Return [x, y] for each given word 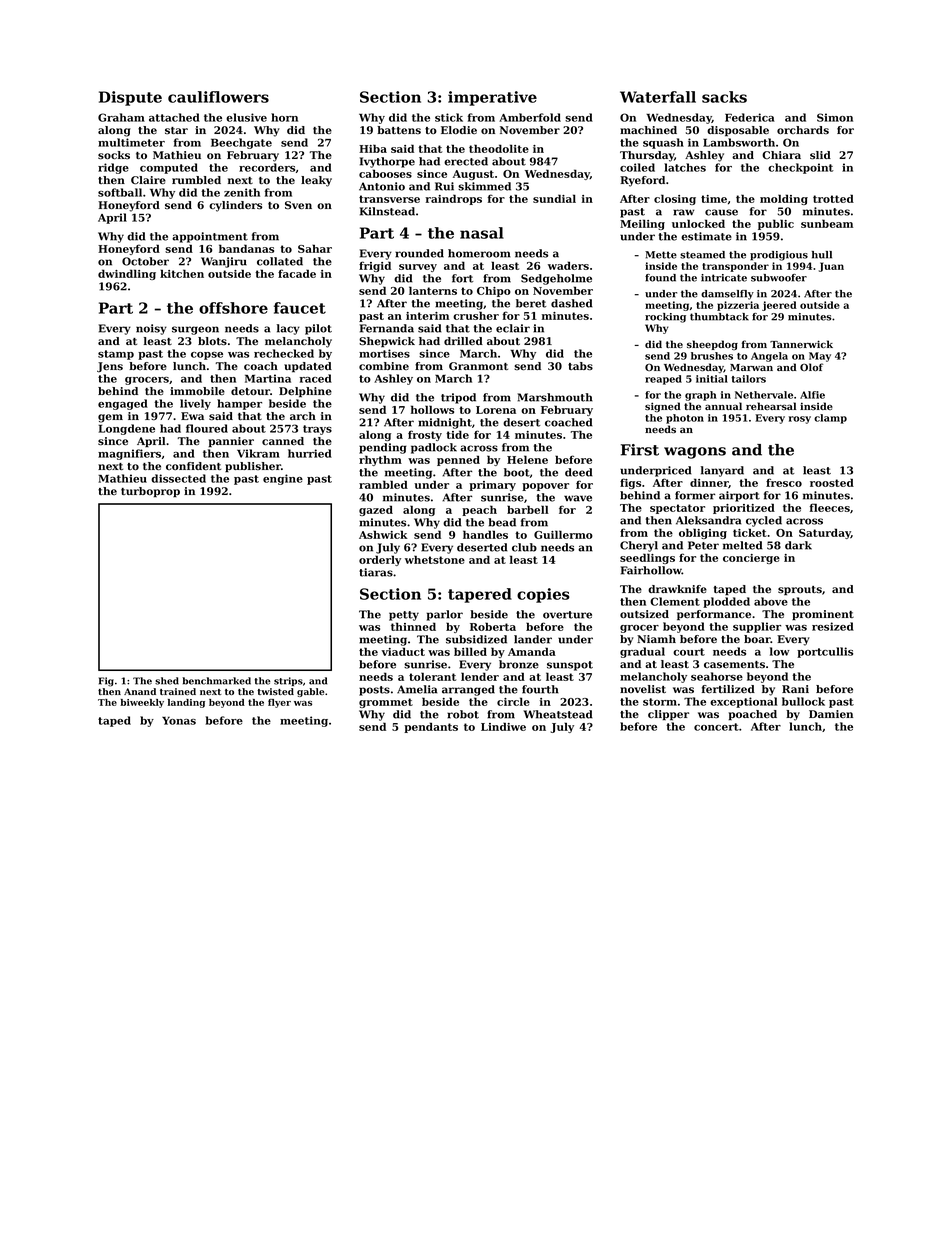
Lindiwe [503, 726]
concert [716, 727]
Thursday [647, 156]
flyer [279, 703]
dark [798, 545]
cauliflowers [218, 97]
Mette [661, 255]
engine [283, 479]
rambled [383, 484]
